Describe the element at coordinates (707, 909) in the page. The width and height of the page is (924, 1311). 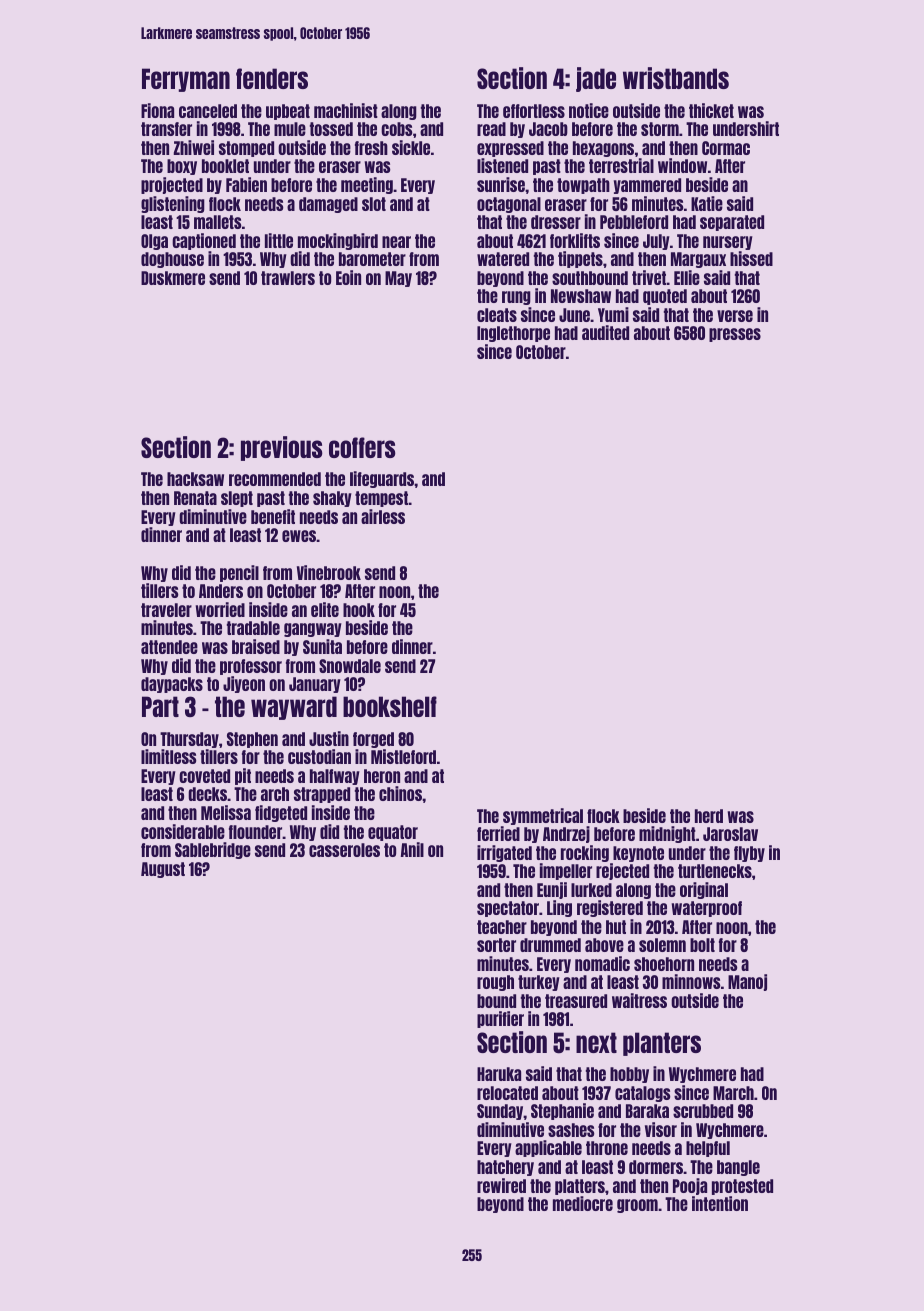
I see `waterproof` at that location.
